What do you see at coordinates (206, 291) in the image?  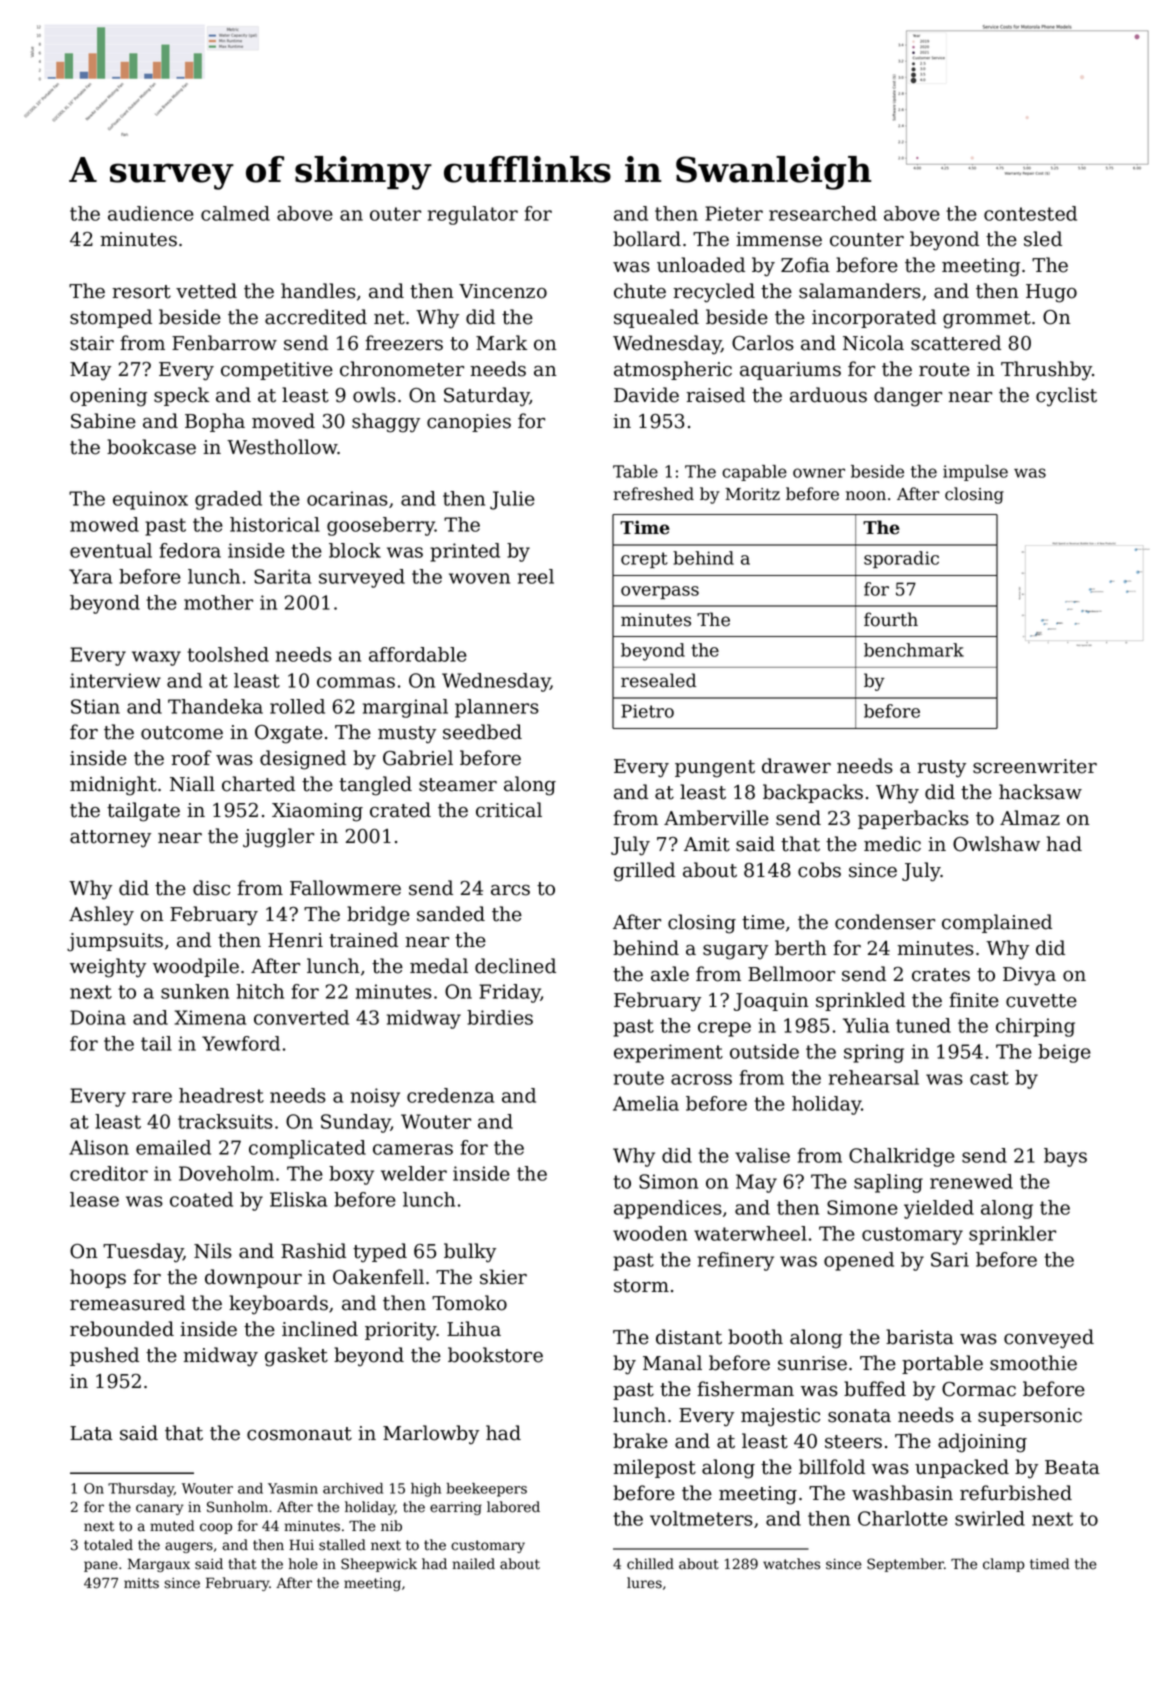 I see `vetted` at bounding box center [206, 291].
